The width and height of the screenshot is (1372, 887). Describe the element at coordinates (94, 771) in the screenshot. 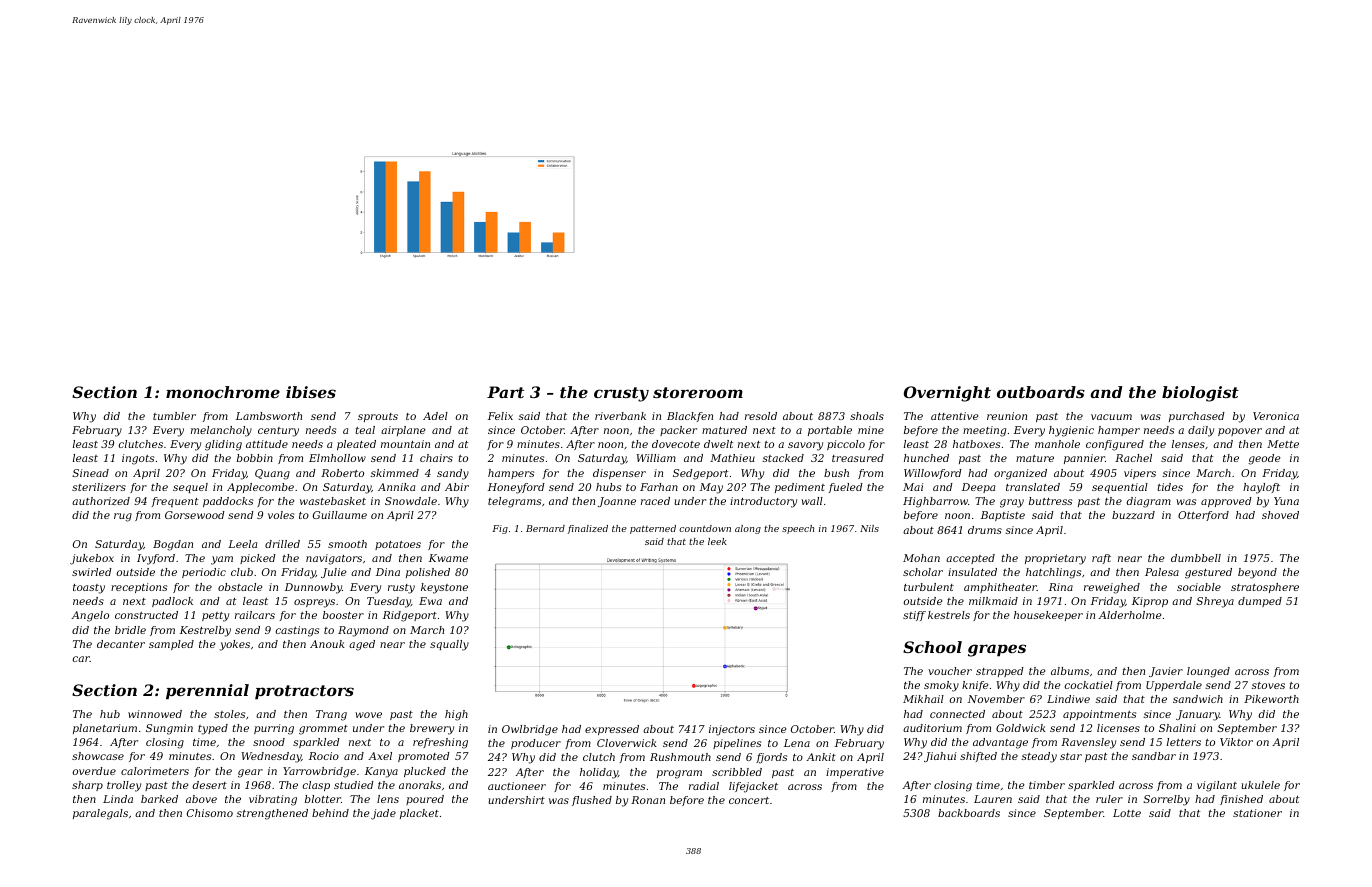

I see `overdue` at that location.
